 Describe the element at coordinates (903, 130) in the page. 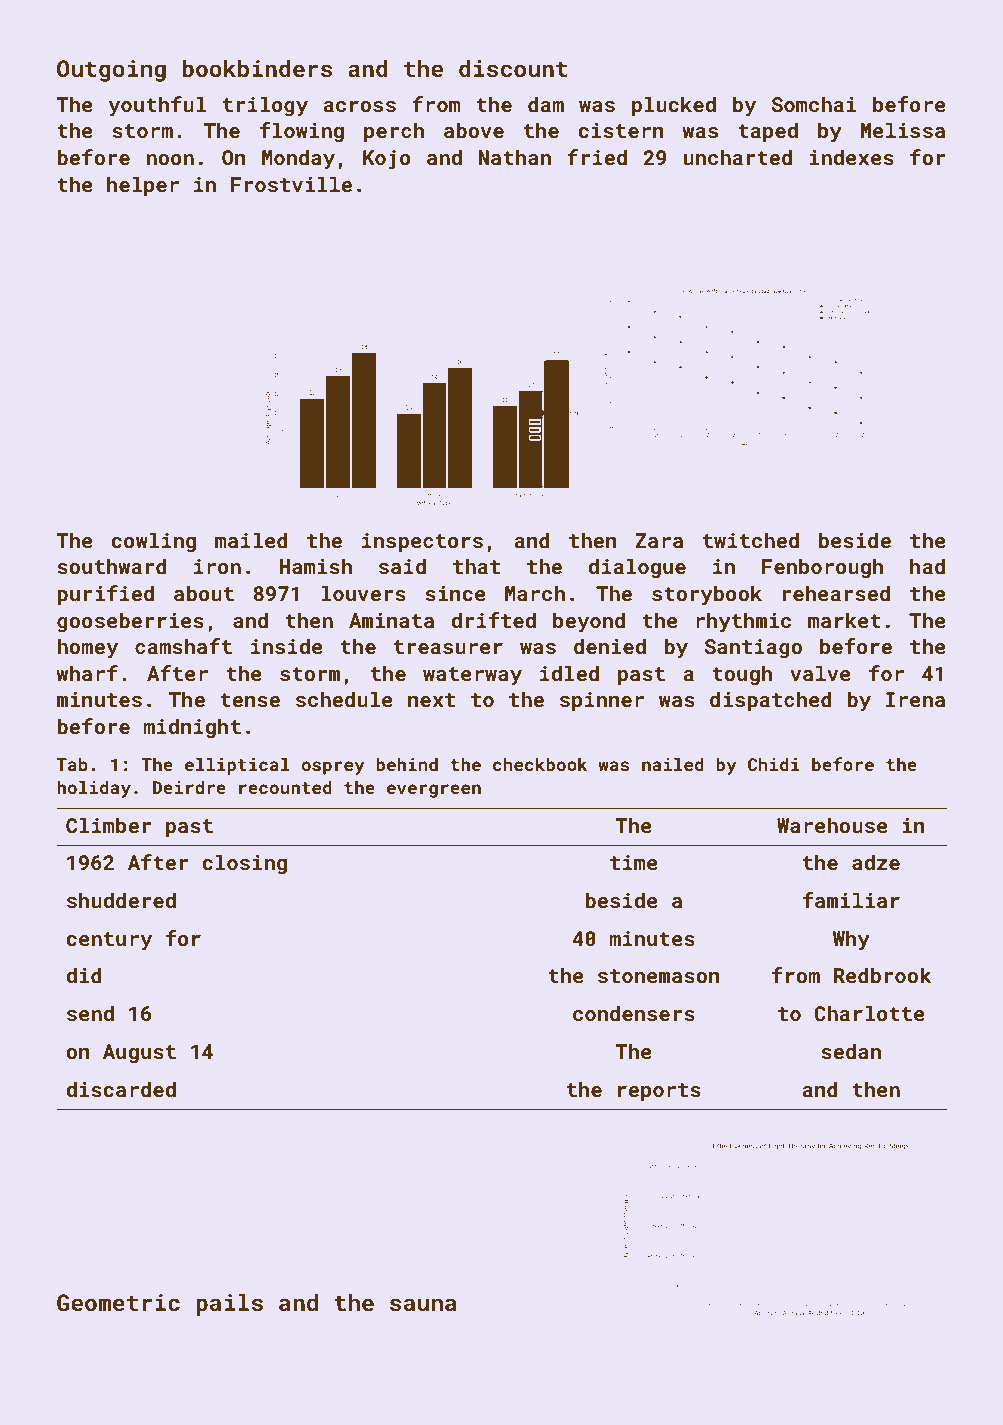

I see `Melissa` at that location.
